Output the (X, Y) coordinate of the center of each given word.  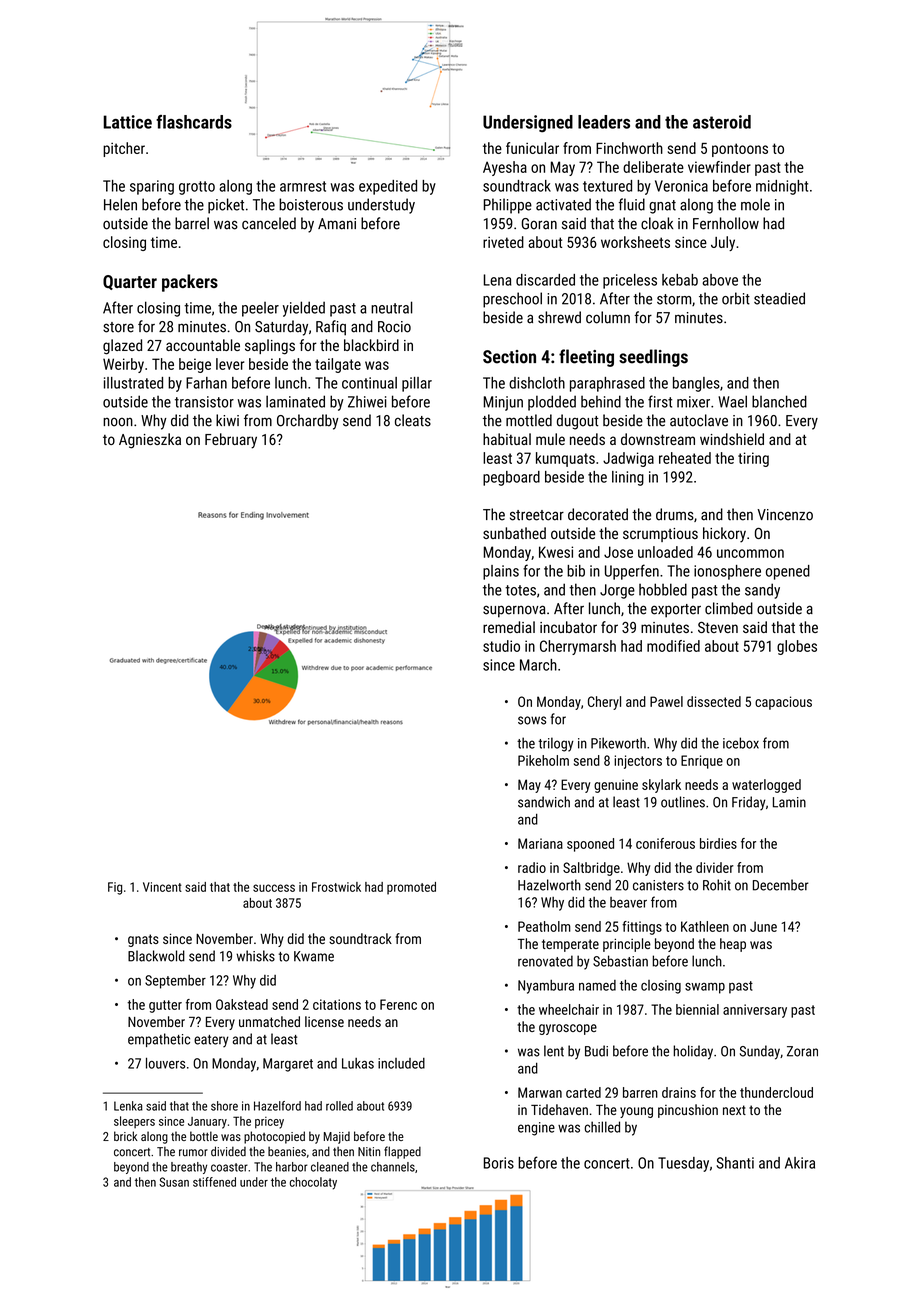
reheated (685, 458)
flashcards (194, 122)
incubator (568, 627)
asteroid (722, 122)
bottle (204, 1136)
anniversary (755, 1011)
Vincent (162, 887)
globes (797, 647)
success (274, 888)
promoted (411, 888)
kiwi (227, 420)
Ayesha (505, 168)
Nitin (369, 1151)
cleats (413, 420)
